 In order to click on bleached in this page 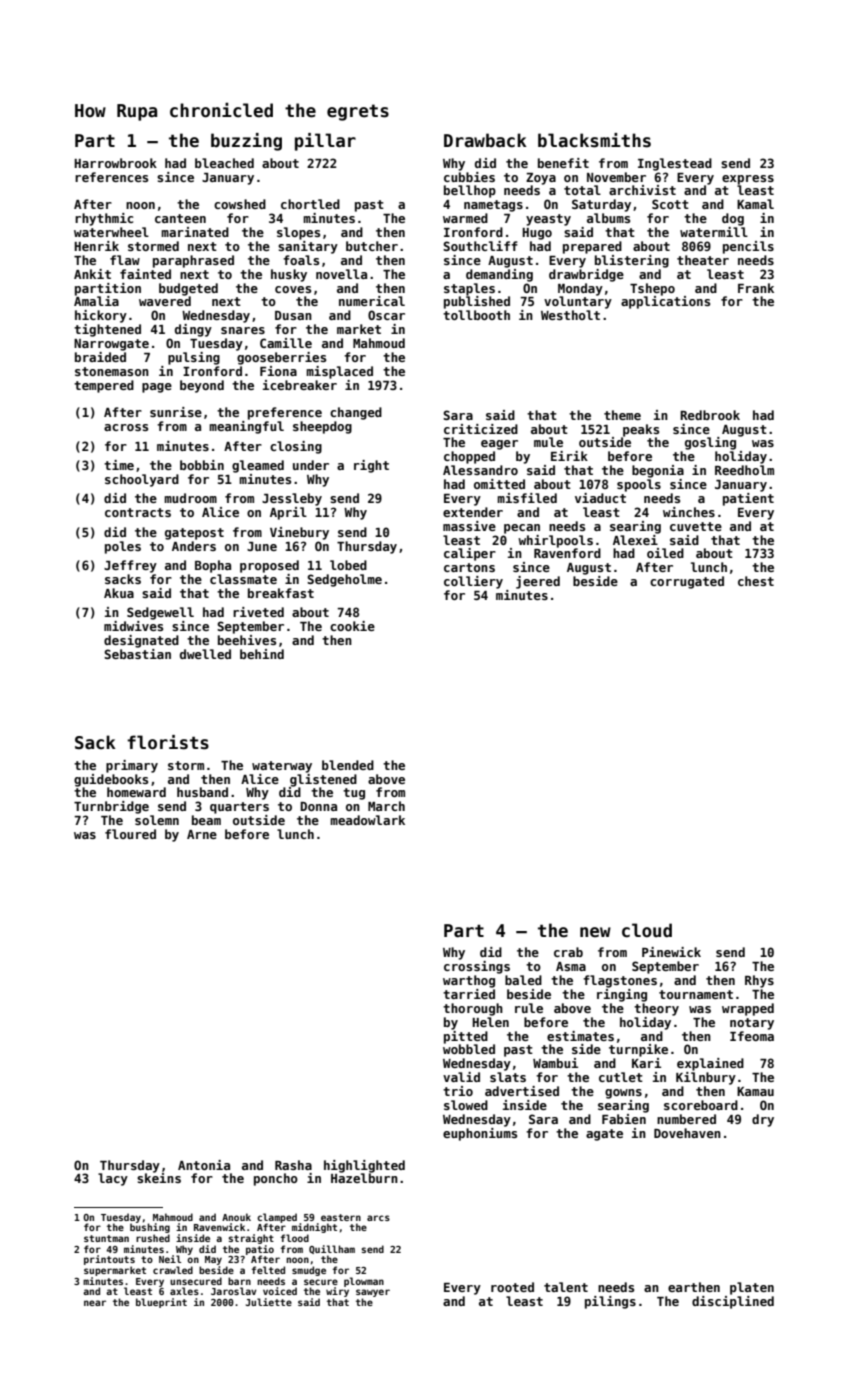, I will do `click(224, 163)`.
